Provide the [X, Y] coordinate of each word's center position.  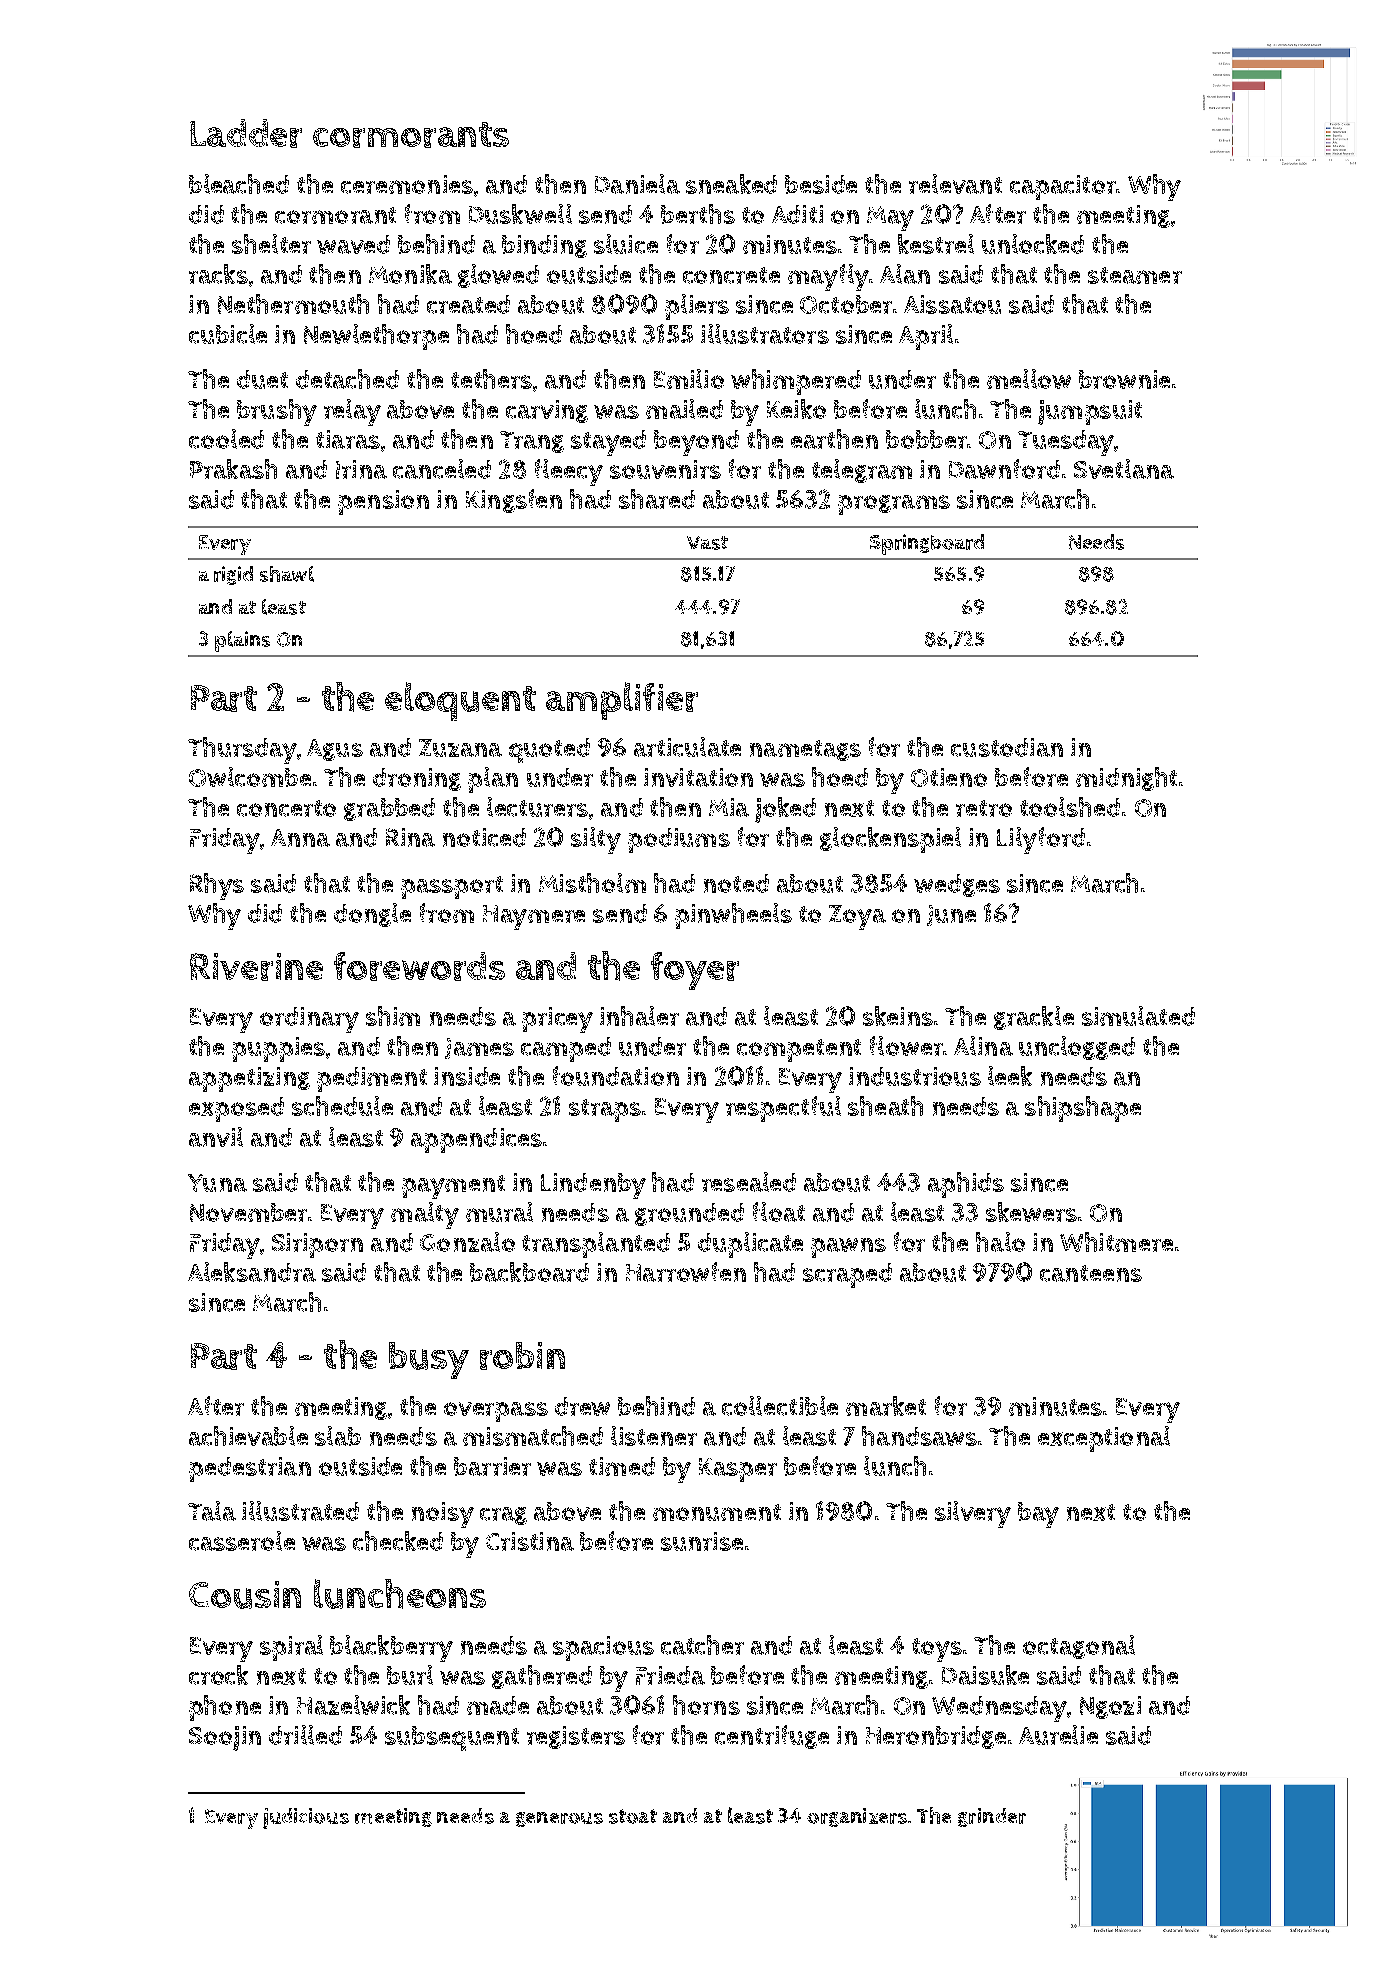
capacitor [1063, 187]
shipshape [1083, 1109]
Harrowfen [686, 1272]
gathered [542, 1677]
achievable [248, 1436]
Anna [300, 838]
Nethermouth [293, 304]
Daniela [637, 184]
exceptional [1104, 1439]
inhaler [639, 1016]
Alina [983, 1046]
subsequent [452, 1738]
